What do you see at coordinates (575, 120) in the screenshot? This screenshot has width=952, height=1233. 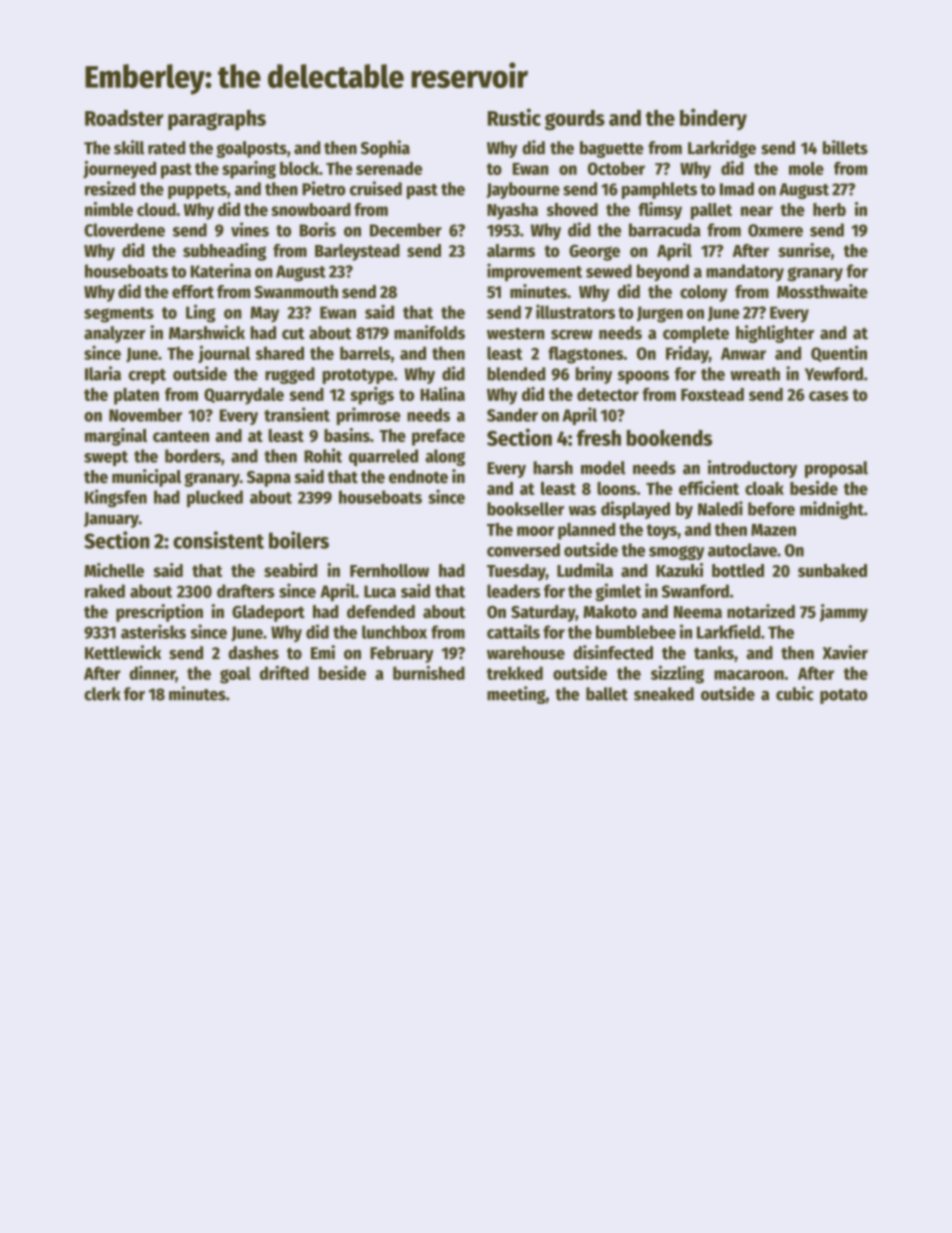 I see `gourds` at bounding box center [575, 120].
